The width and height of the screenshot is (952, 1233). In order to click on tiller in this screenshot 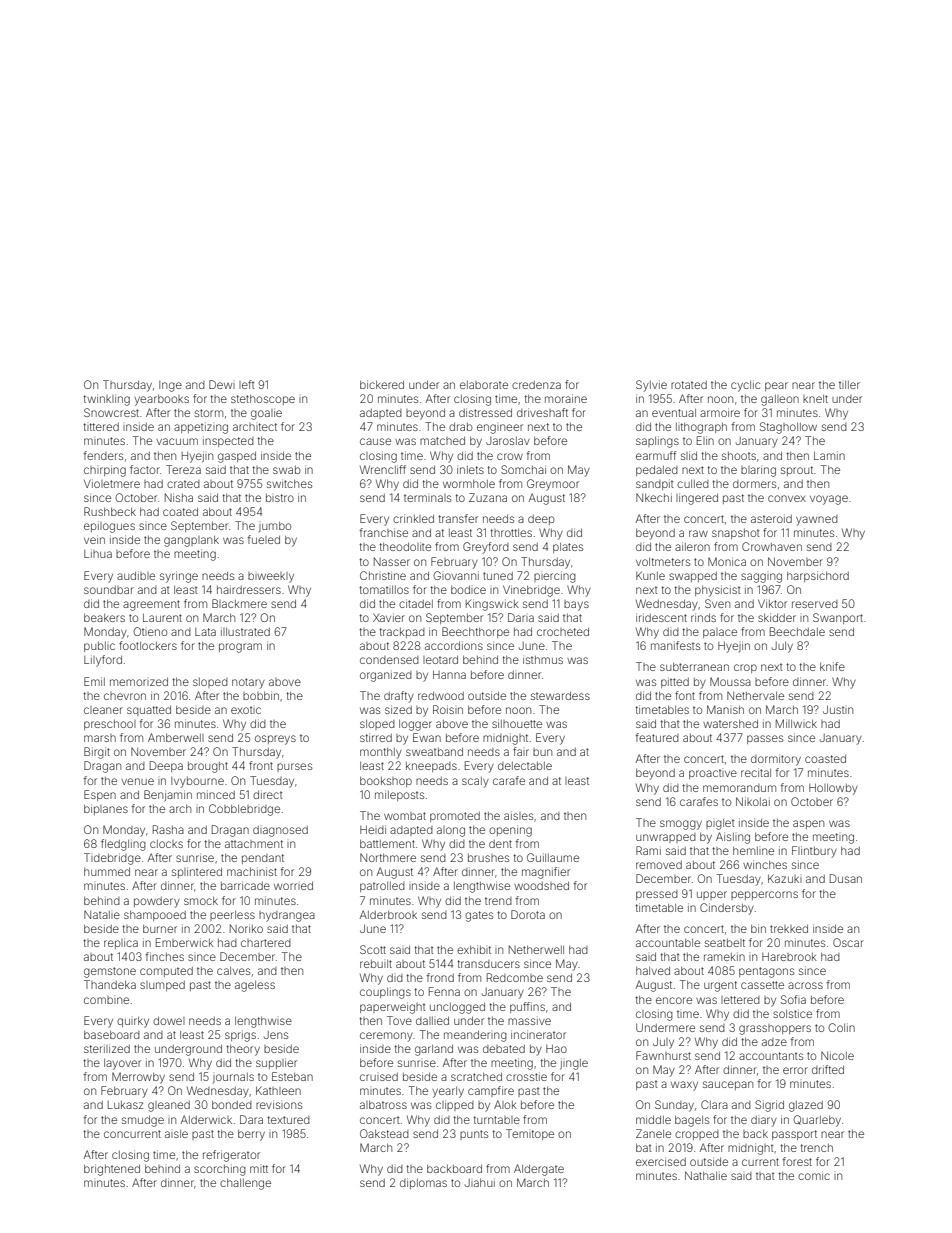, I will do `click(849, 385)`.
